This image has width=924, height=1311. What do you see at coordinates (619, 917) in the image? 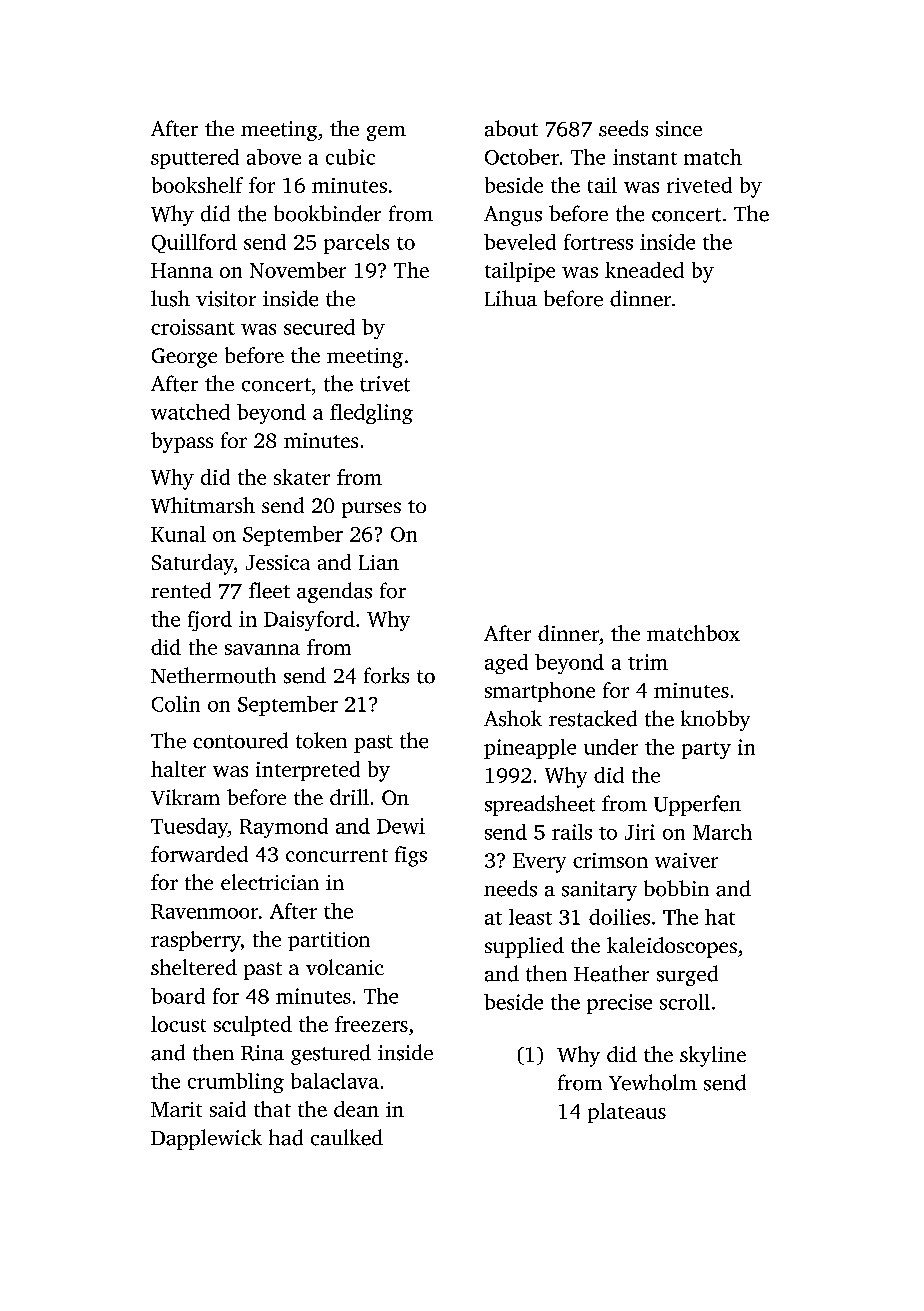
I see `doilies` at bounding box center [619, 917].
